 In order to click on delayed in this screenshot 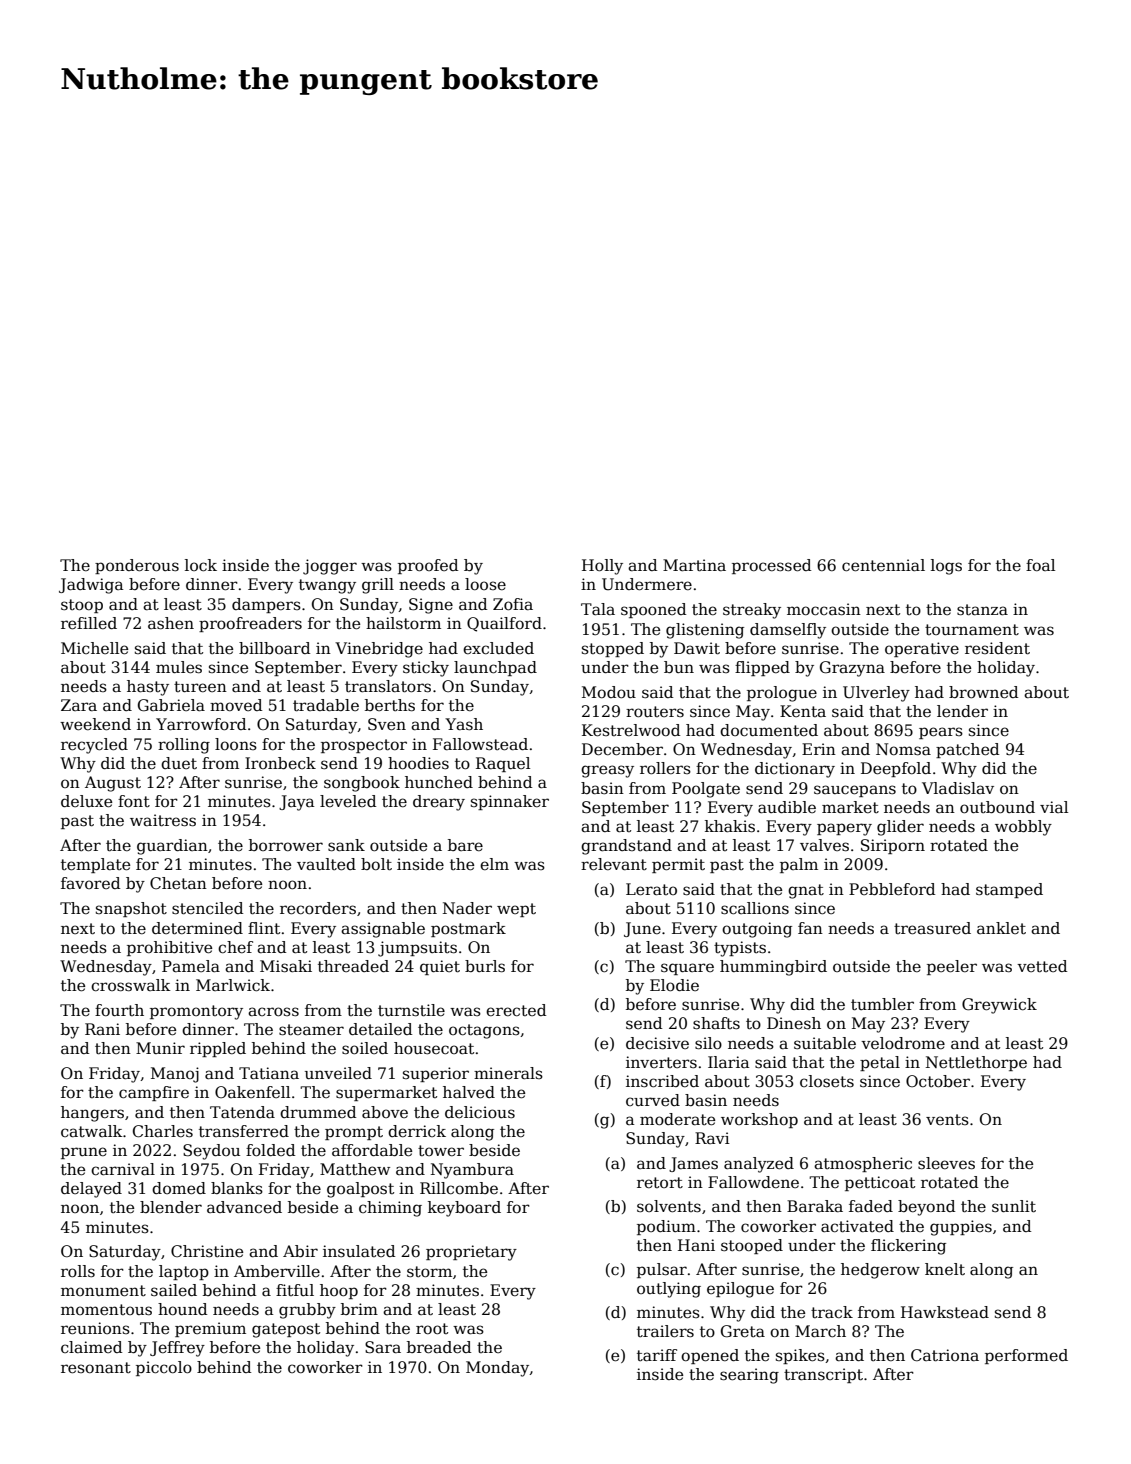, I will do `click(91, 1190)`.
